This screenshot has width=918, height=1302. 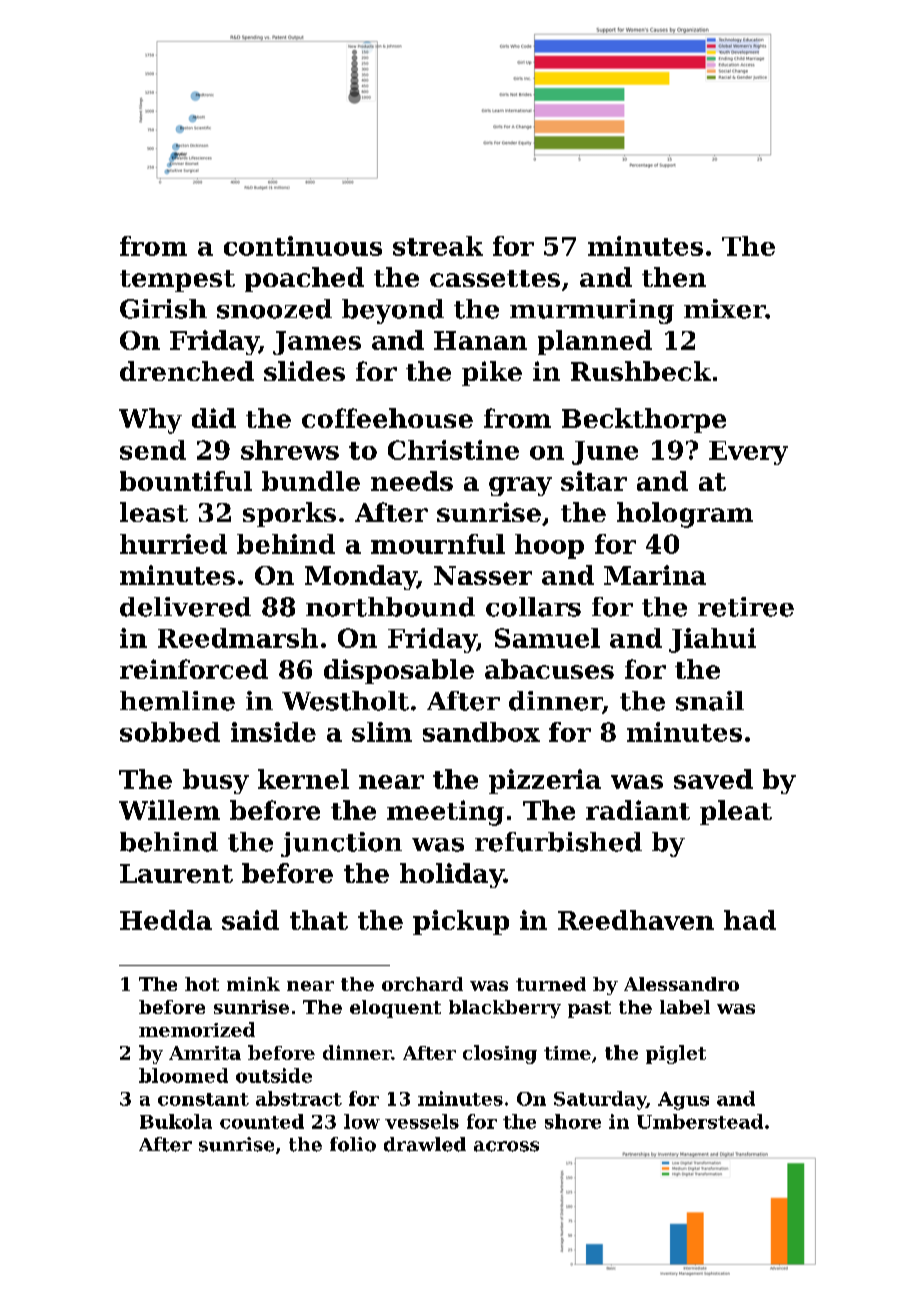 What do you see at coordinates (438, 544) in the screenshot?
I see `mournful` at bounding box center [438, 544].
